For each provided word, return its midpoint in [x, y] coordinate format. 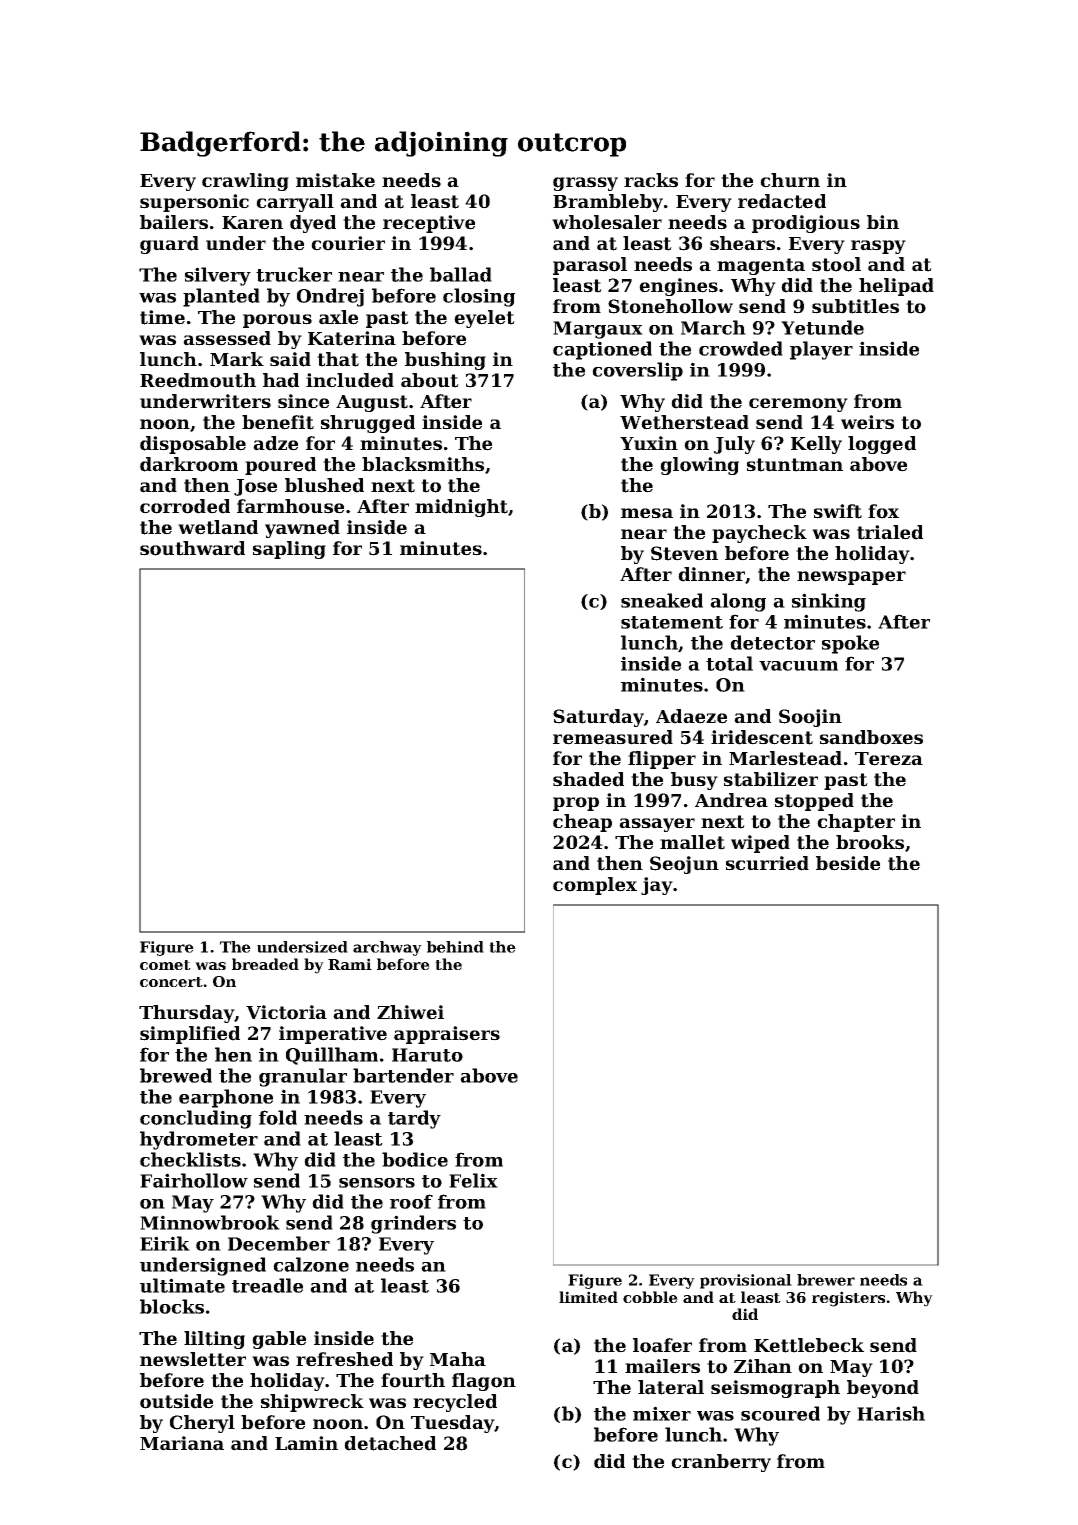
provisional [746, 1281]
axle [338, 317]
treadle [267, 1285]
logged [882, 445]
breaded [265, 964]
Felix [473, 1180]
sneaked [662, 600]
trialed [890, 532]
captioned [602, 350]
